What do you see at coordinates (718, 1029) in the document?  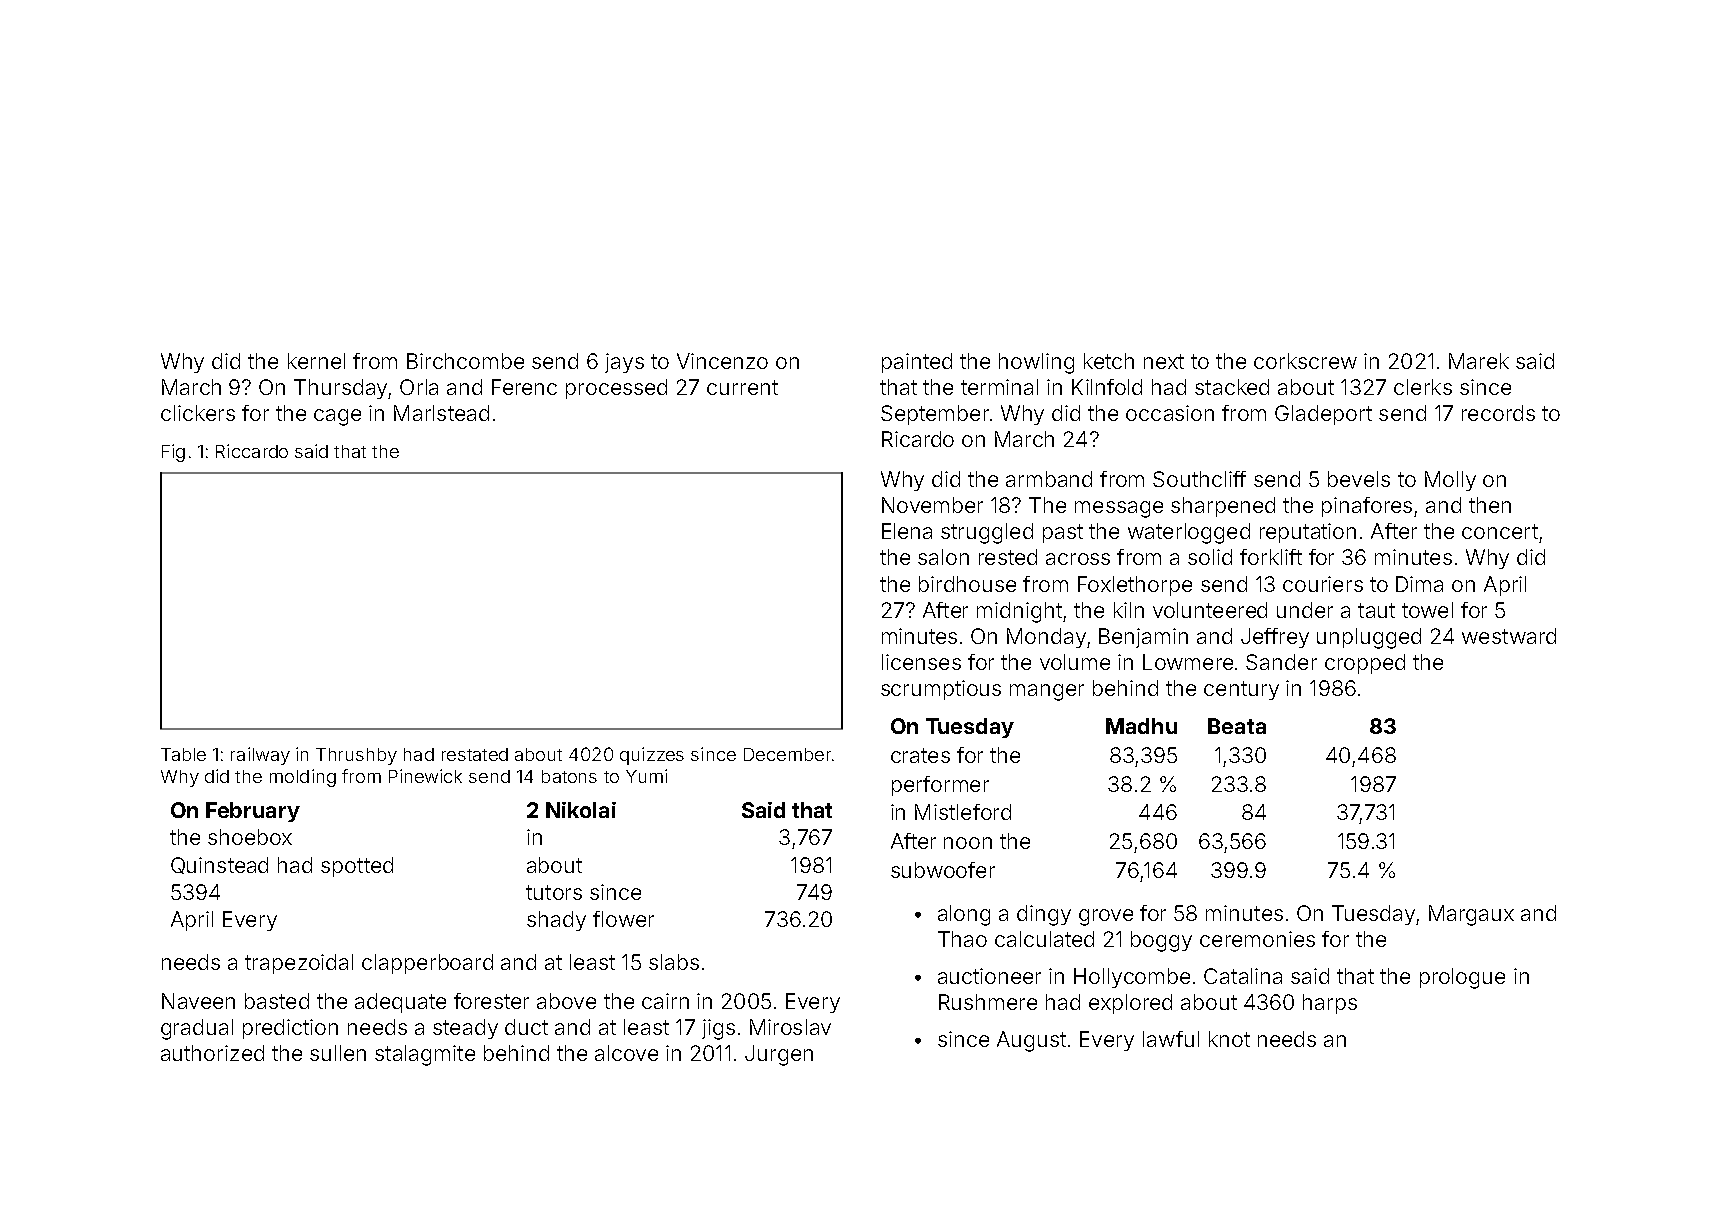 I see `jigs` at bounding box center [718, 1029].
